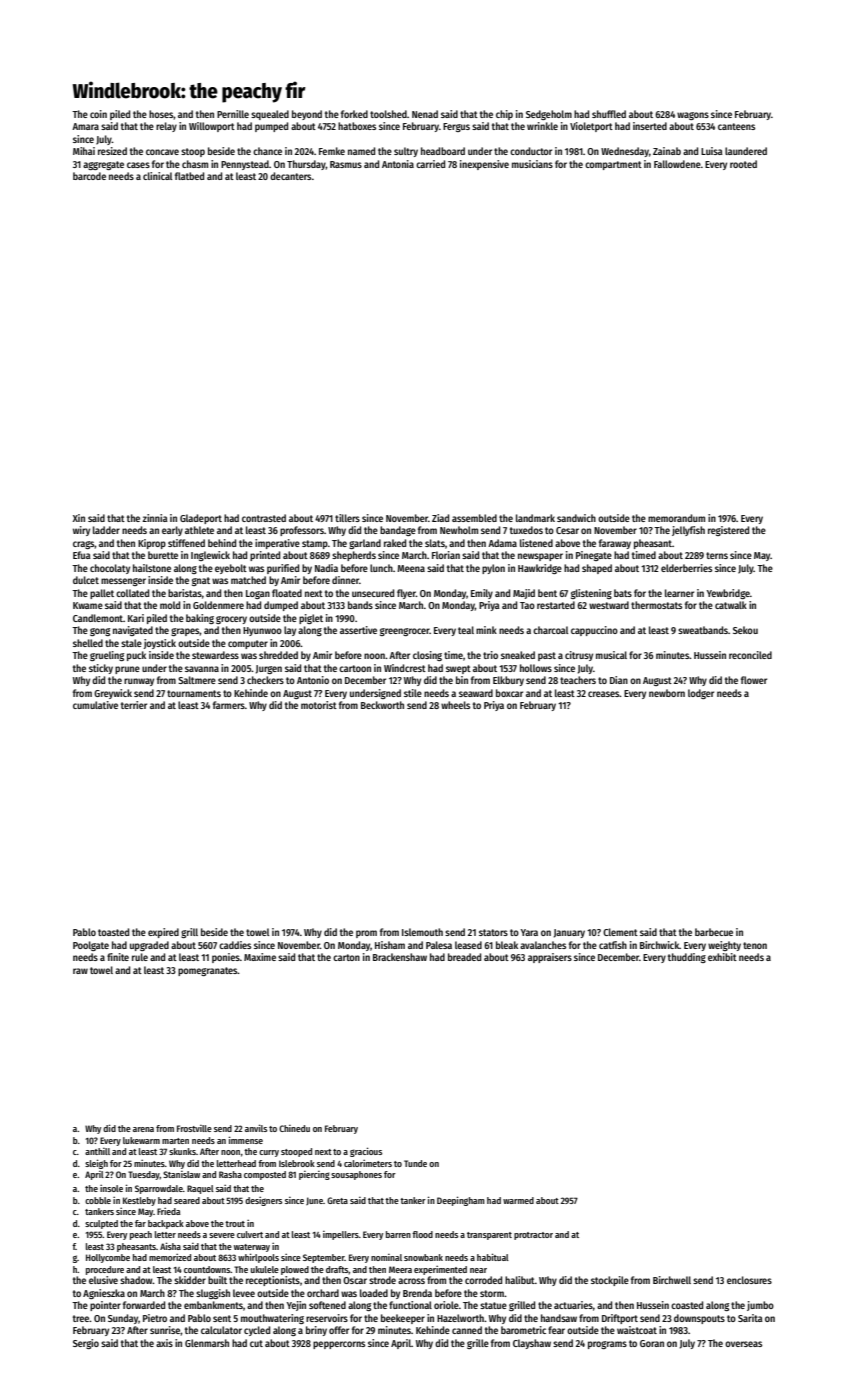 The width and height of the document is (849, 1400). I want to click on Birchwell, so click(672, 1280).
